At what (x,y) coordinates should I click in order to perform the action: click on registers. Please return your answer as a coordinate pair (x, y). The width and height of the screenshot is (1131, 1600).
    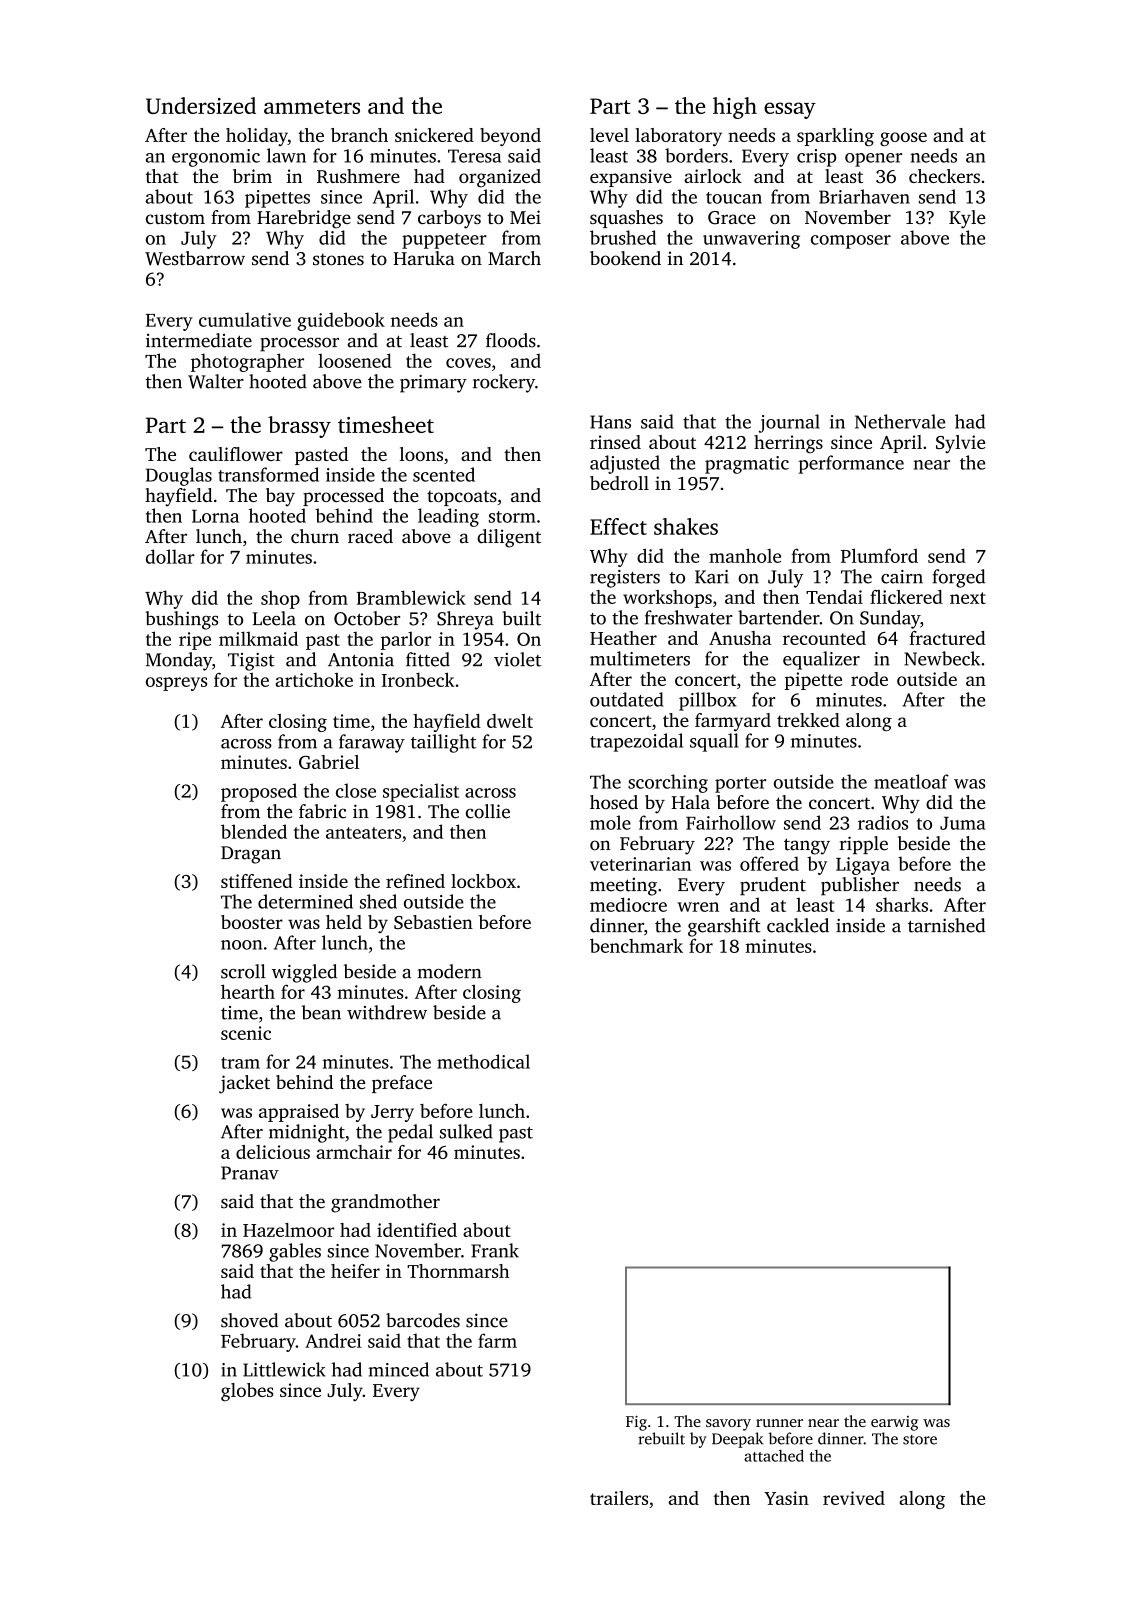
    Looking at the image, I should click on (625, 579).
